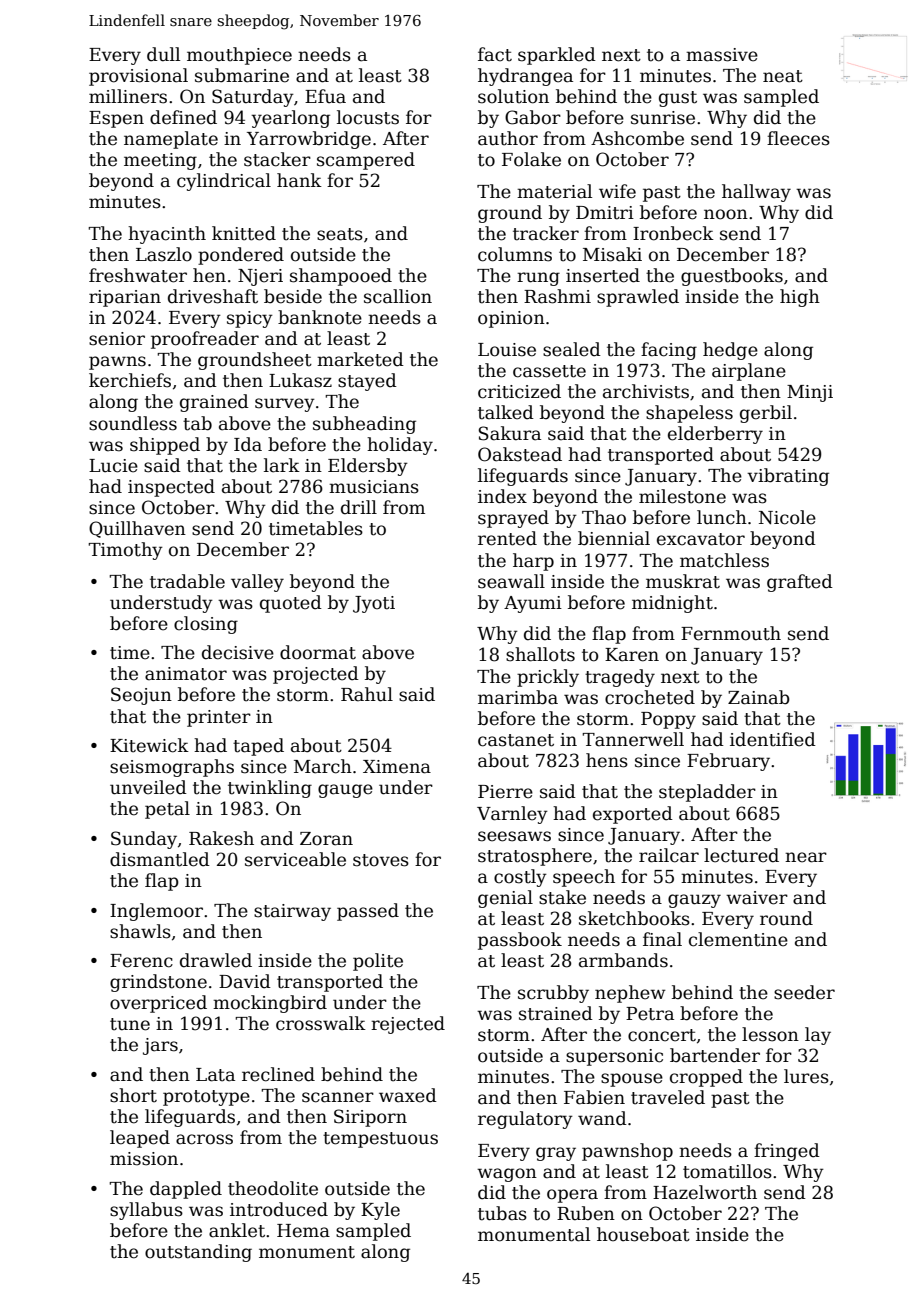 The width and height of the document is (924, 1308). I want to click on hydrangea, so click(525, 77).
